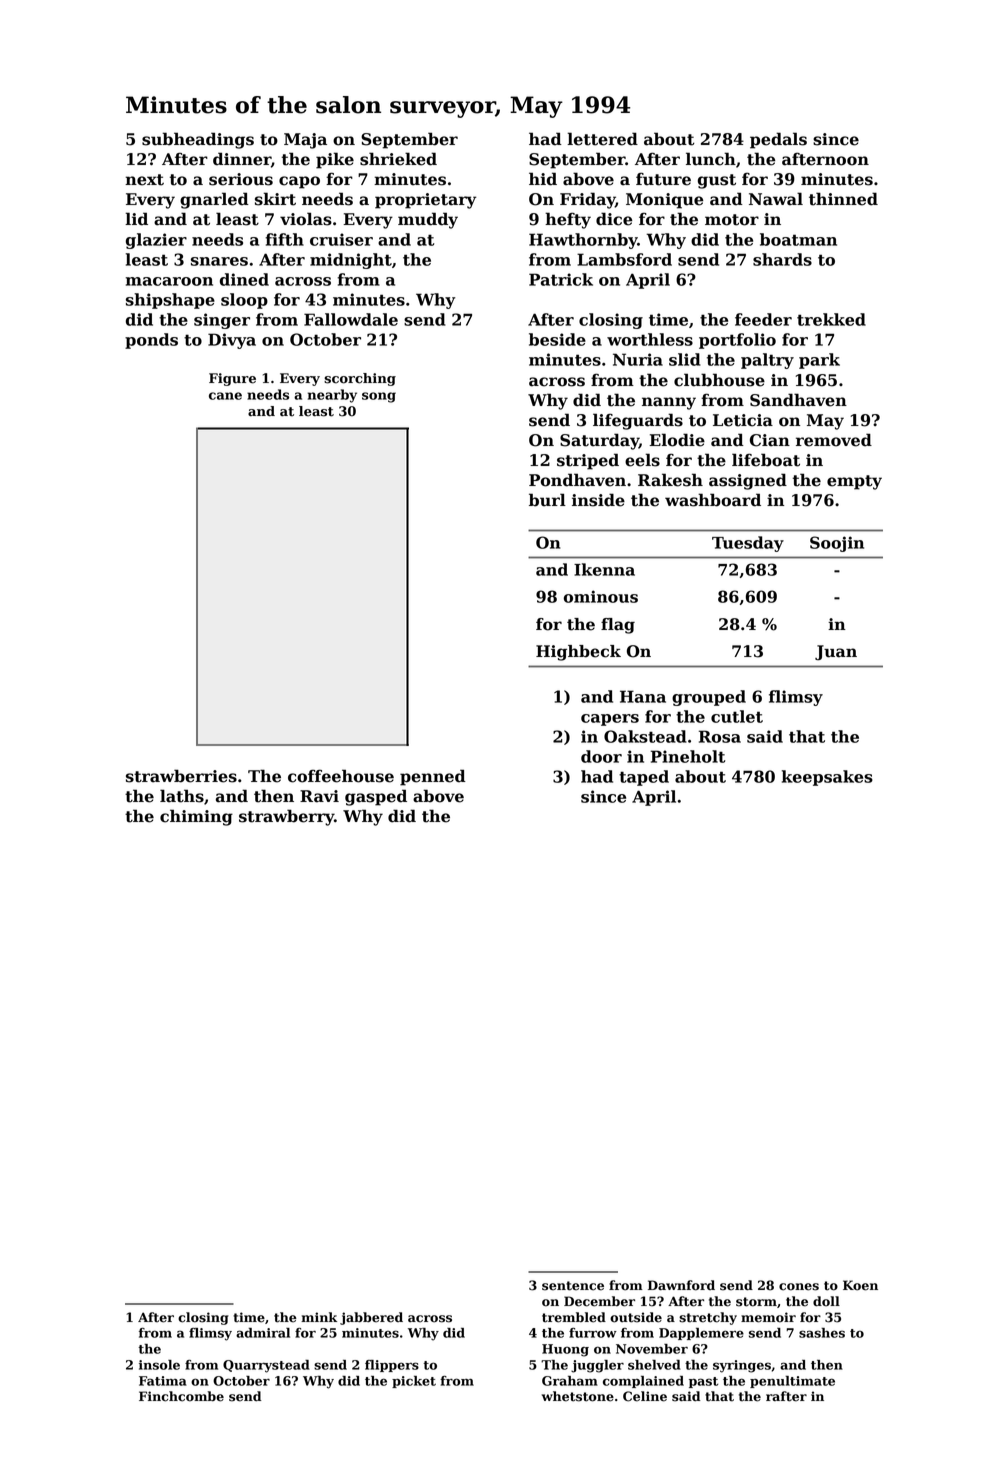  What do you see at coordinates (836, 653) in the page?
I see `Juan` at bounding box center [836, 653].
